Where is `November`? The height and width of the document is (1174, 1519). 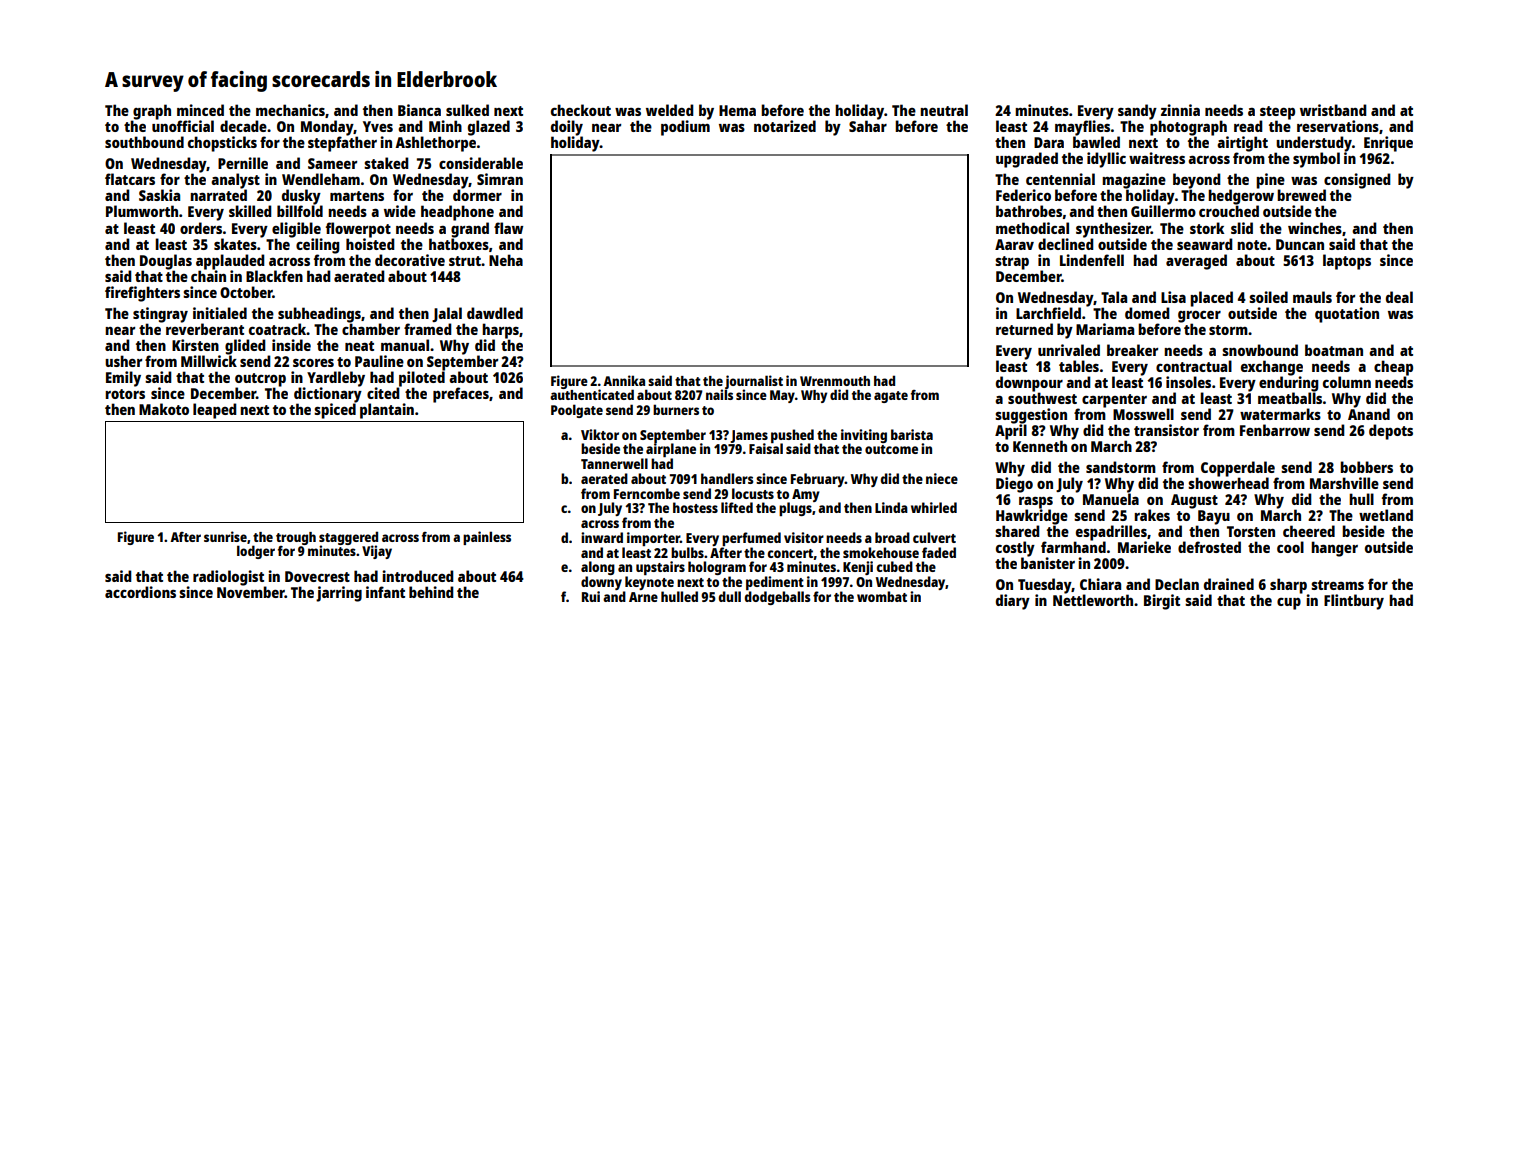 November is located at coordinates (251, 592).
